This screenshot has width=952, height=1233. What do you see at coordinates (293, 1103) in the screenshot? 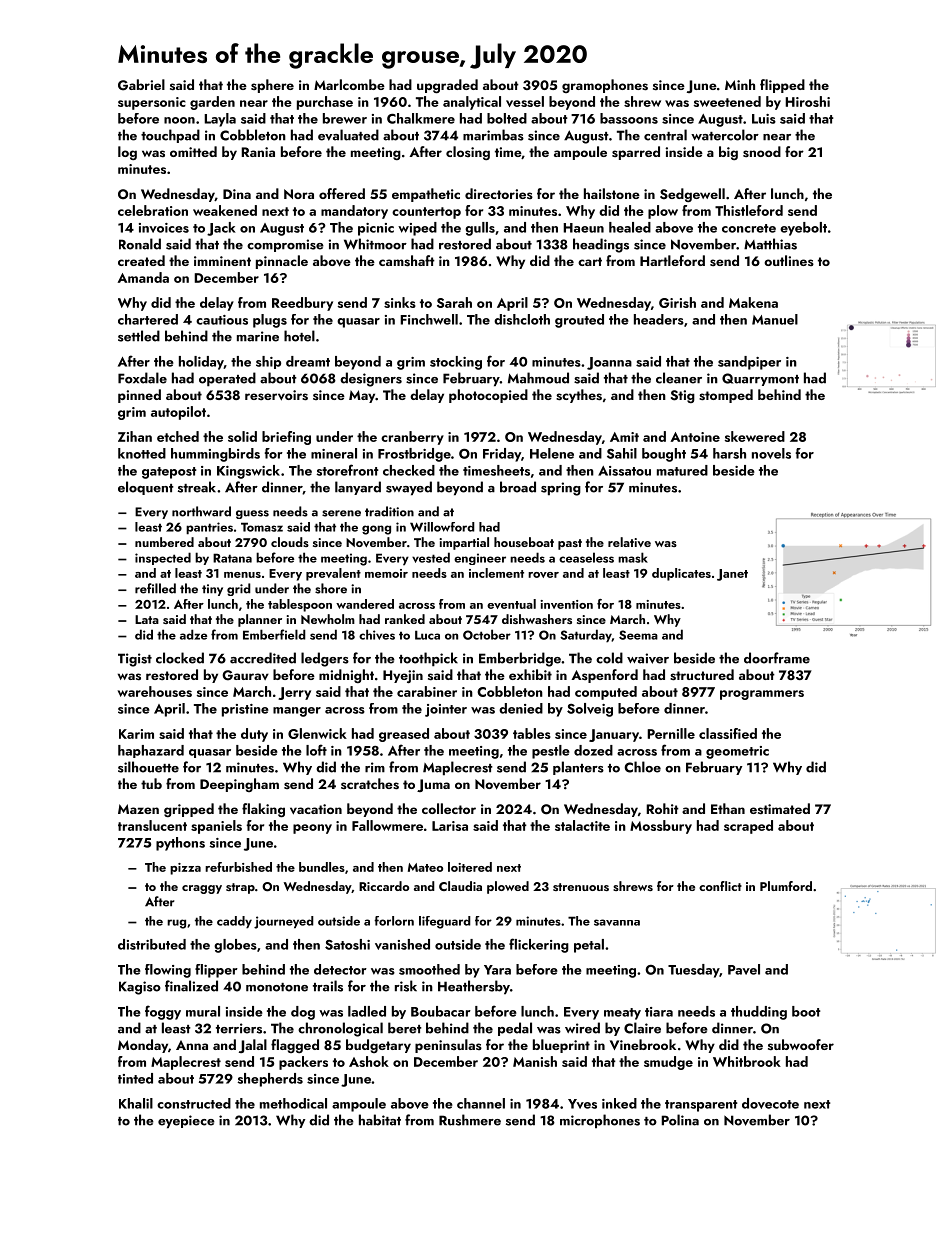
I see `methodical` at bounding box center [293, 1103].
